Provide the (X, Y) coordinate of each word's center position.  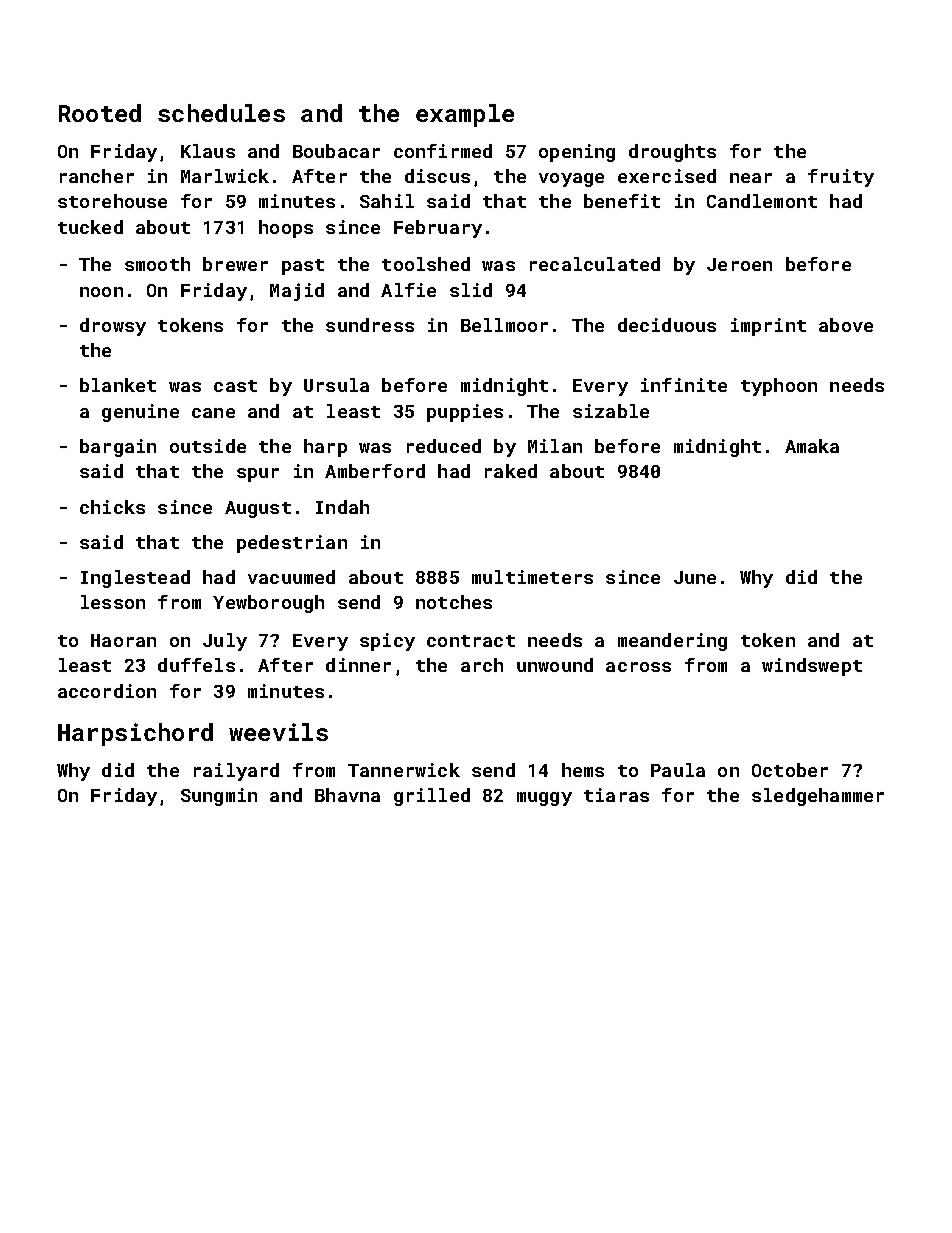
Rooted (100, 113)
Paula (678, 770)
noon (101, 292)
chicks (112, 507)
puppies (465, 413)
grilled (432, 797)
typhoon (779, 387)
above (846, 325)
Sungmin (219, 797)
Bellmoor (504, 325)
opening (577, 153)
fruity (841, 178)
